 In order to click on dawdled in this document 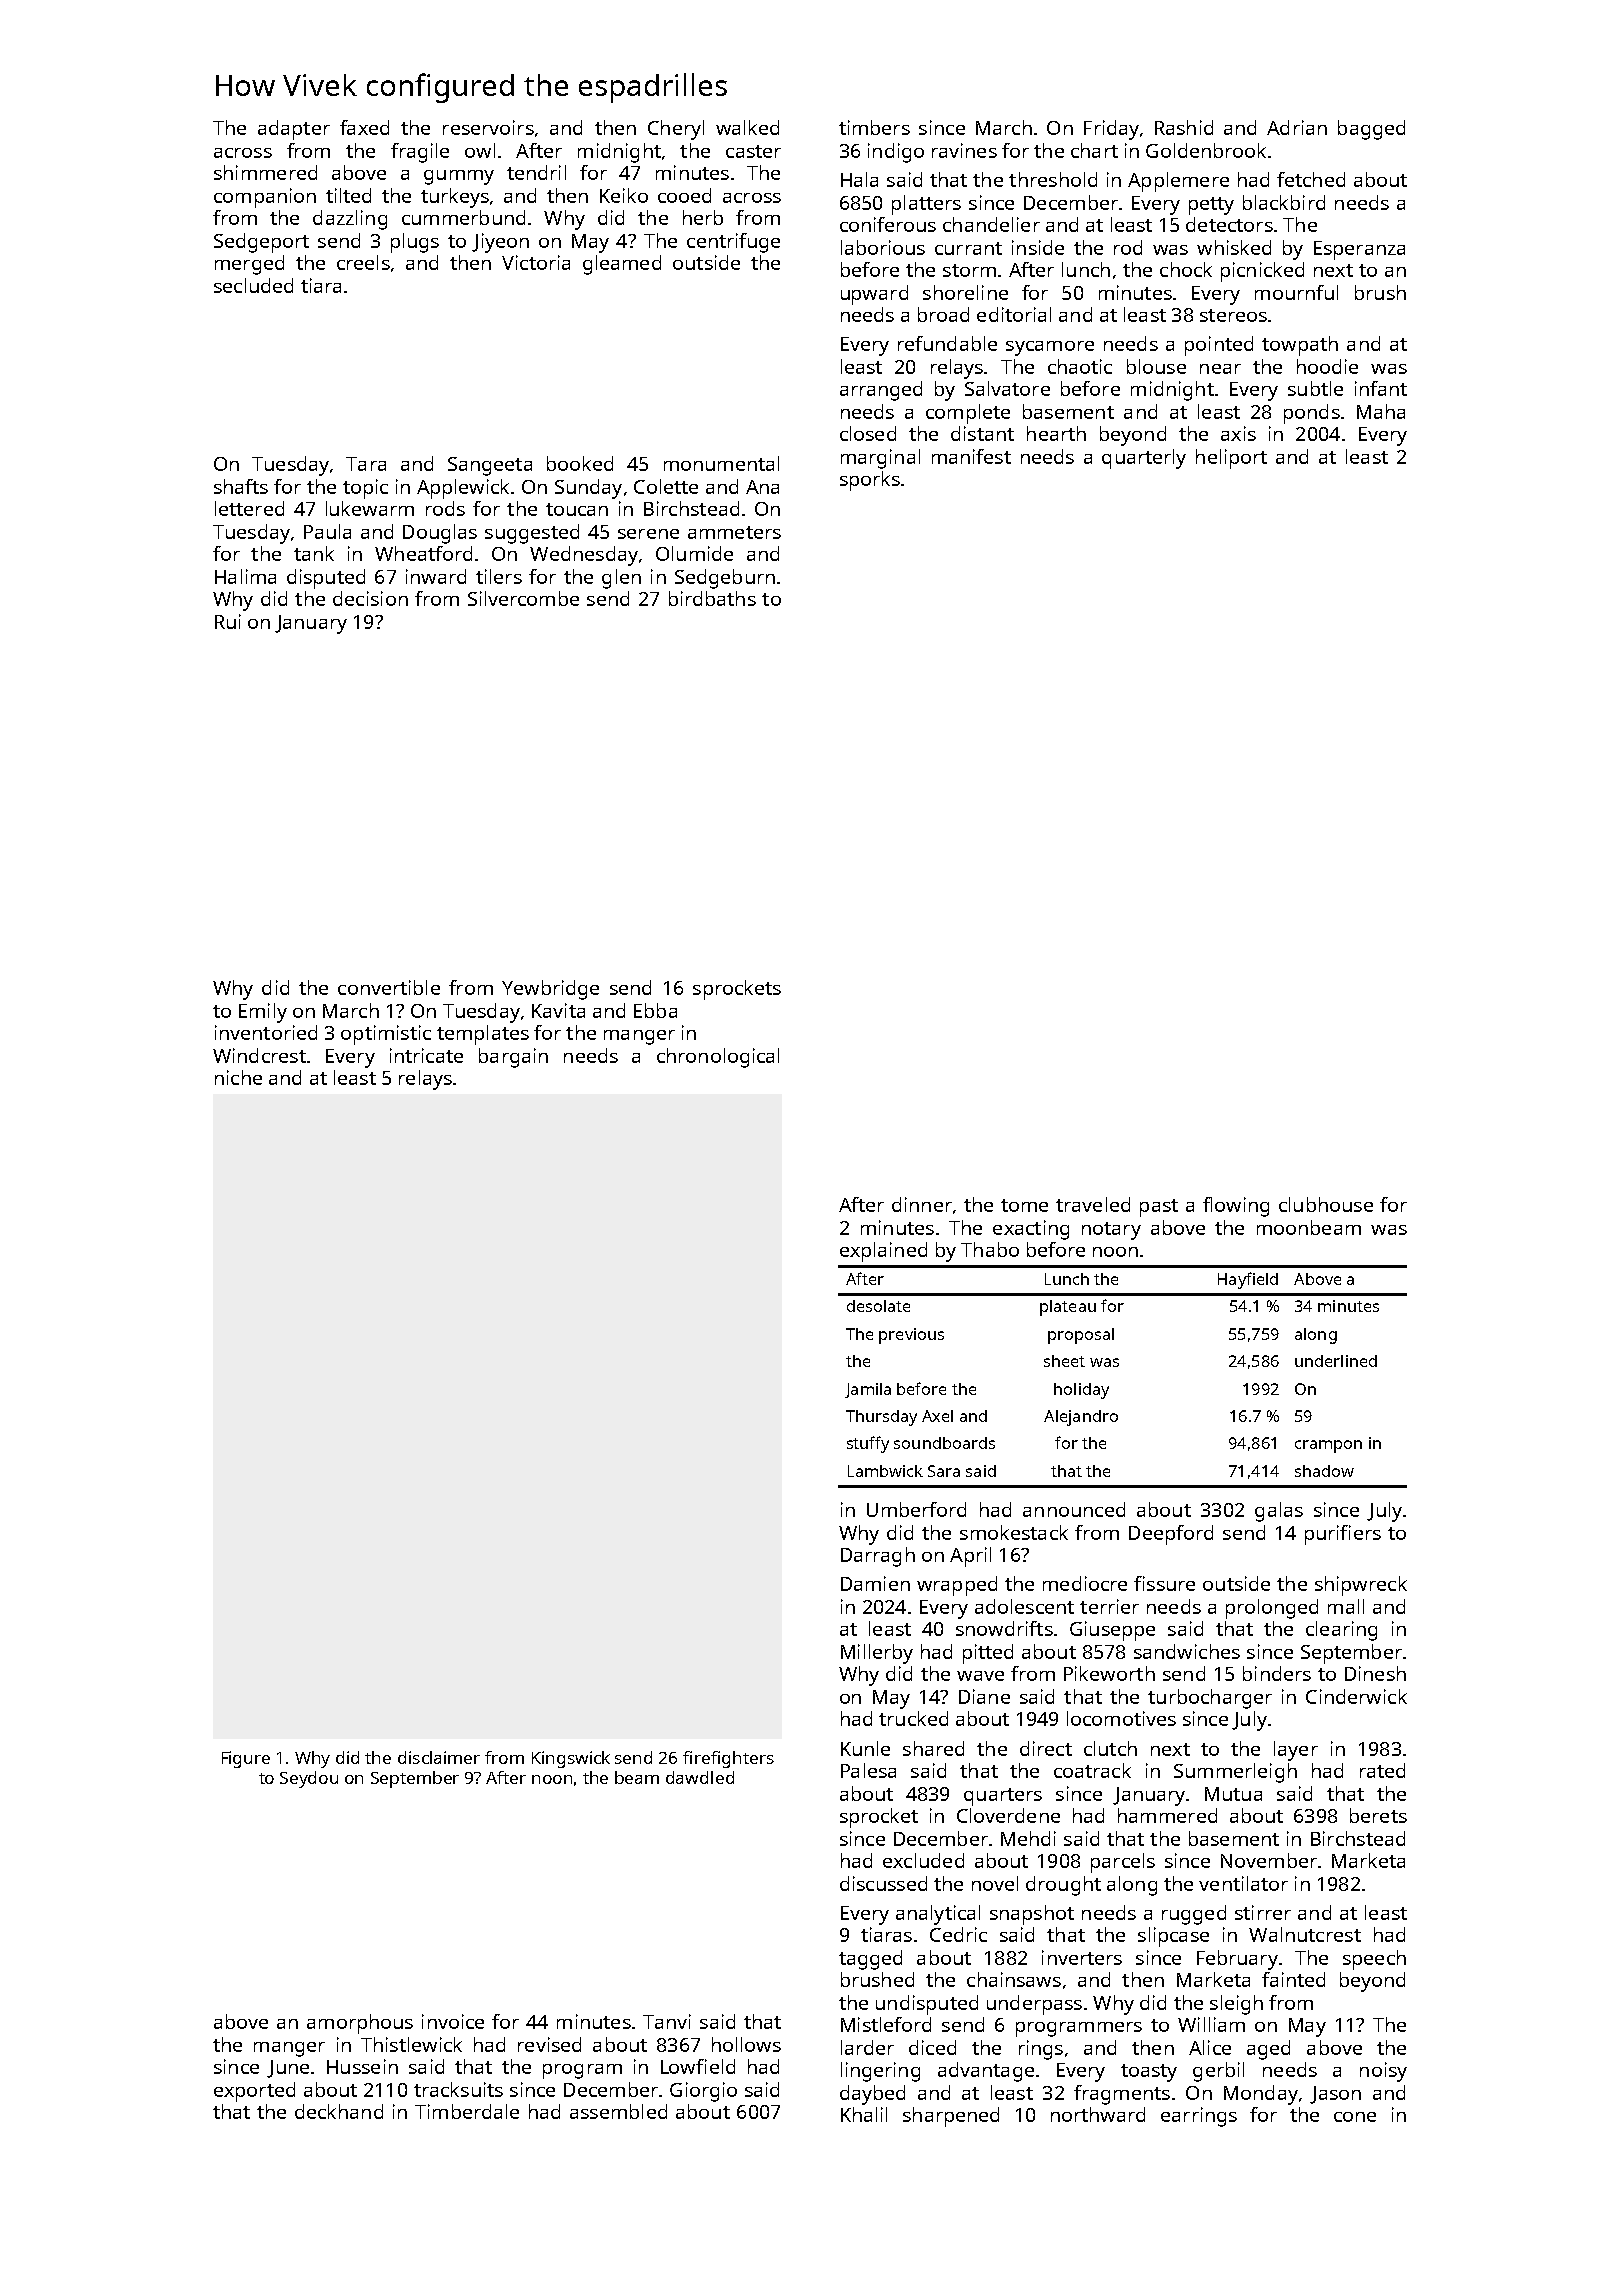, I will do `click(700, 1777)`.
